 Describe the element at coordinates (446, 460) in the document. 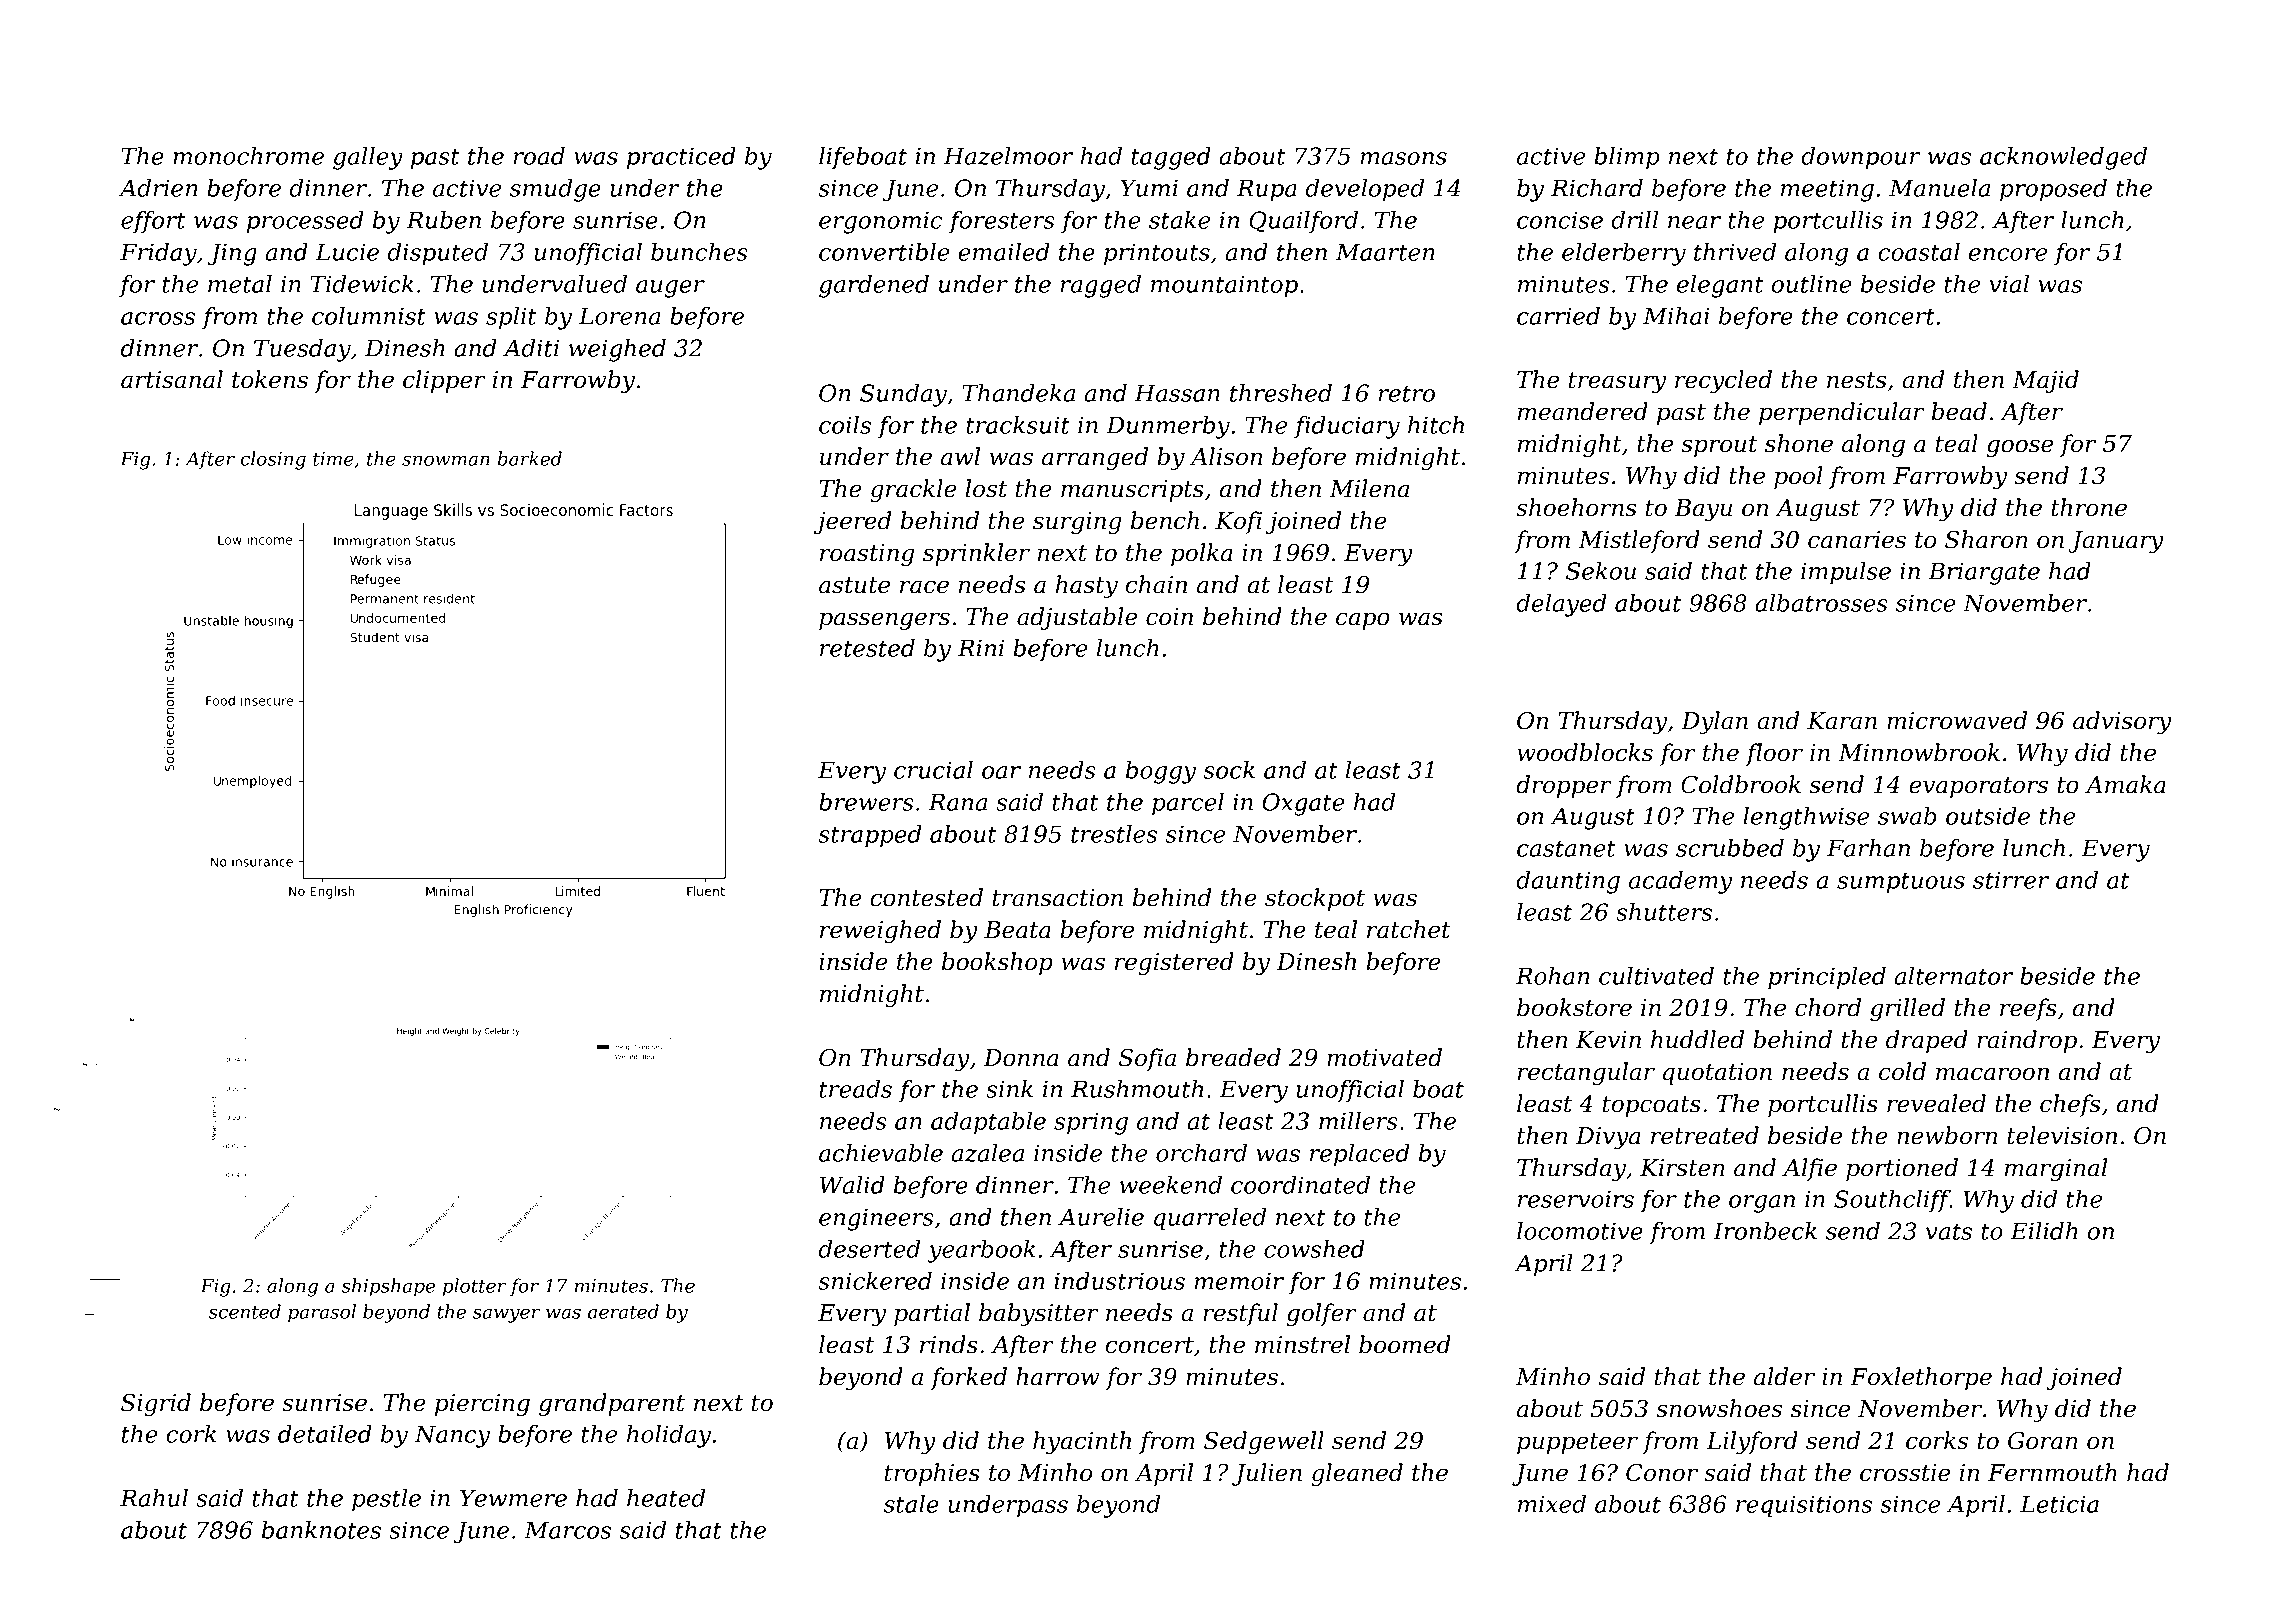

I see `snowman` at that location.
